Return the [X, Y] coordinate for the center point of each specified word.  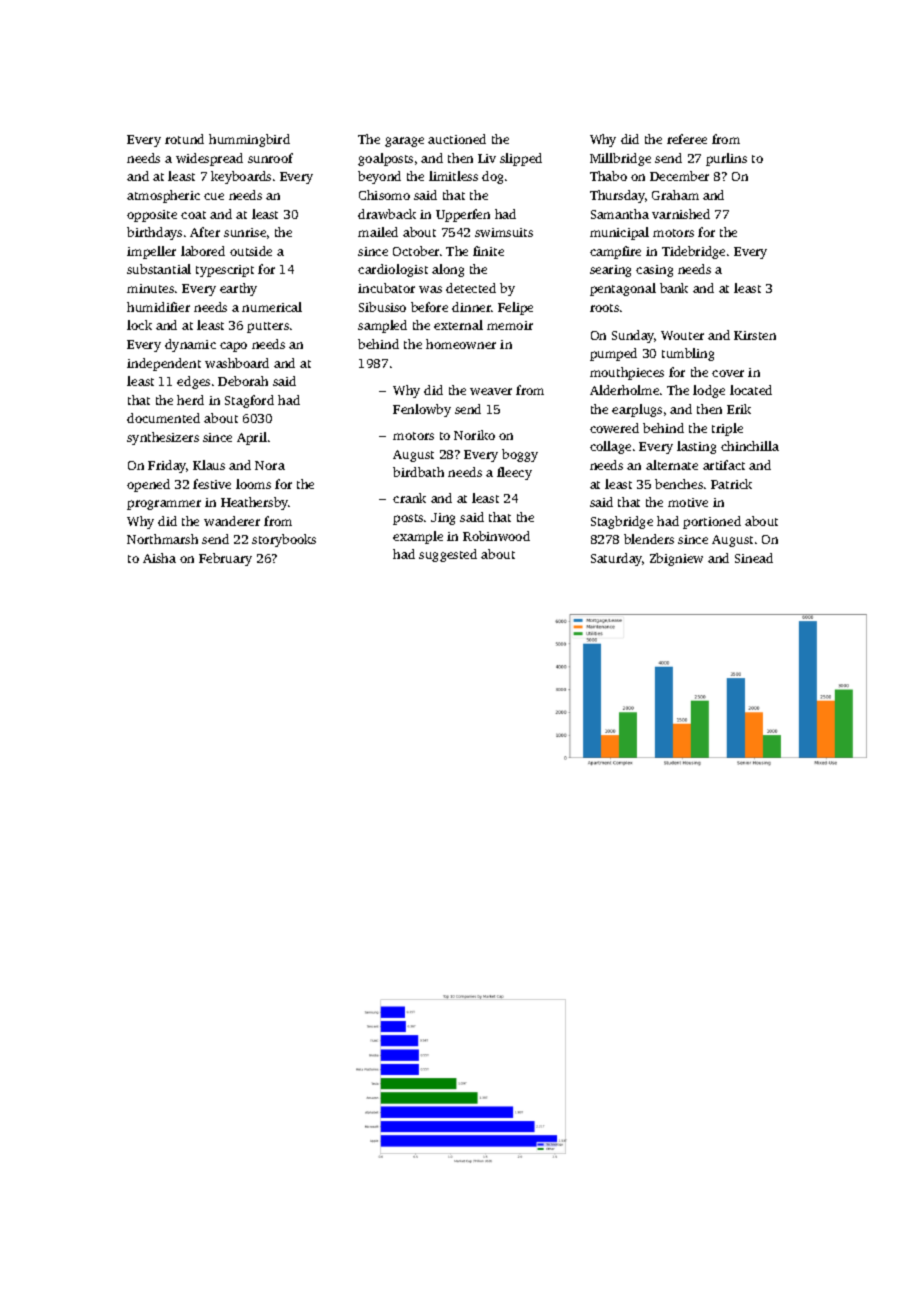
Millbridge [620, 159]
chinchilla [750, 446]
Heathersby [254, 503]
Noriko [474, 435]
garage [404, 142]
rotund [184, 139]
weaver [491, 391]
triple [727, 429]
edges [193, 382]
